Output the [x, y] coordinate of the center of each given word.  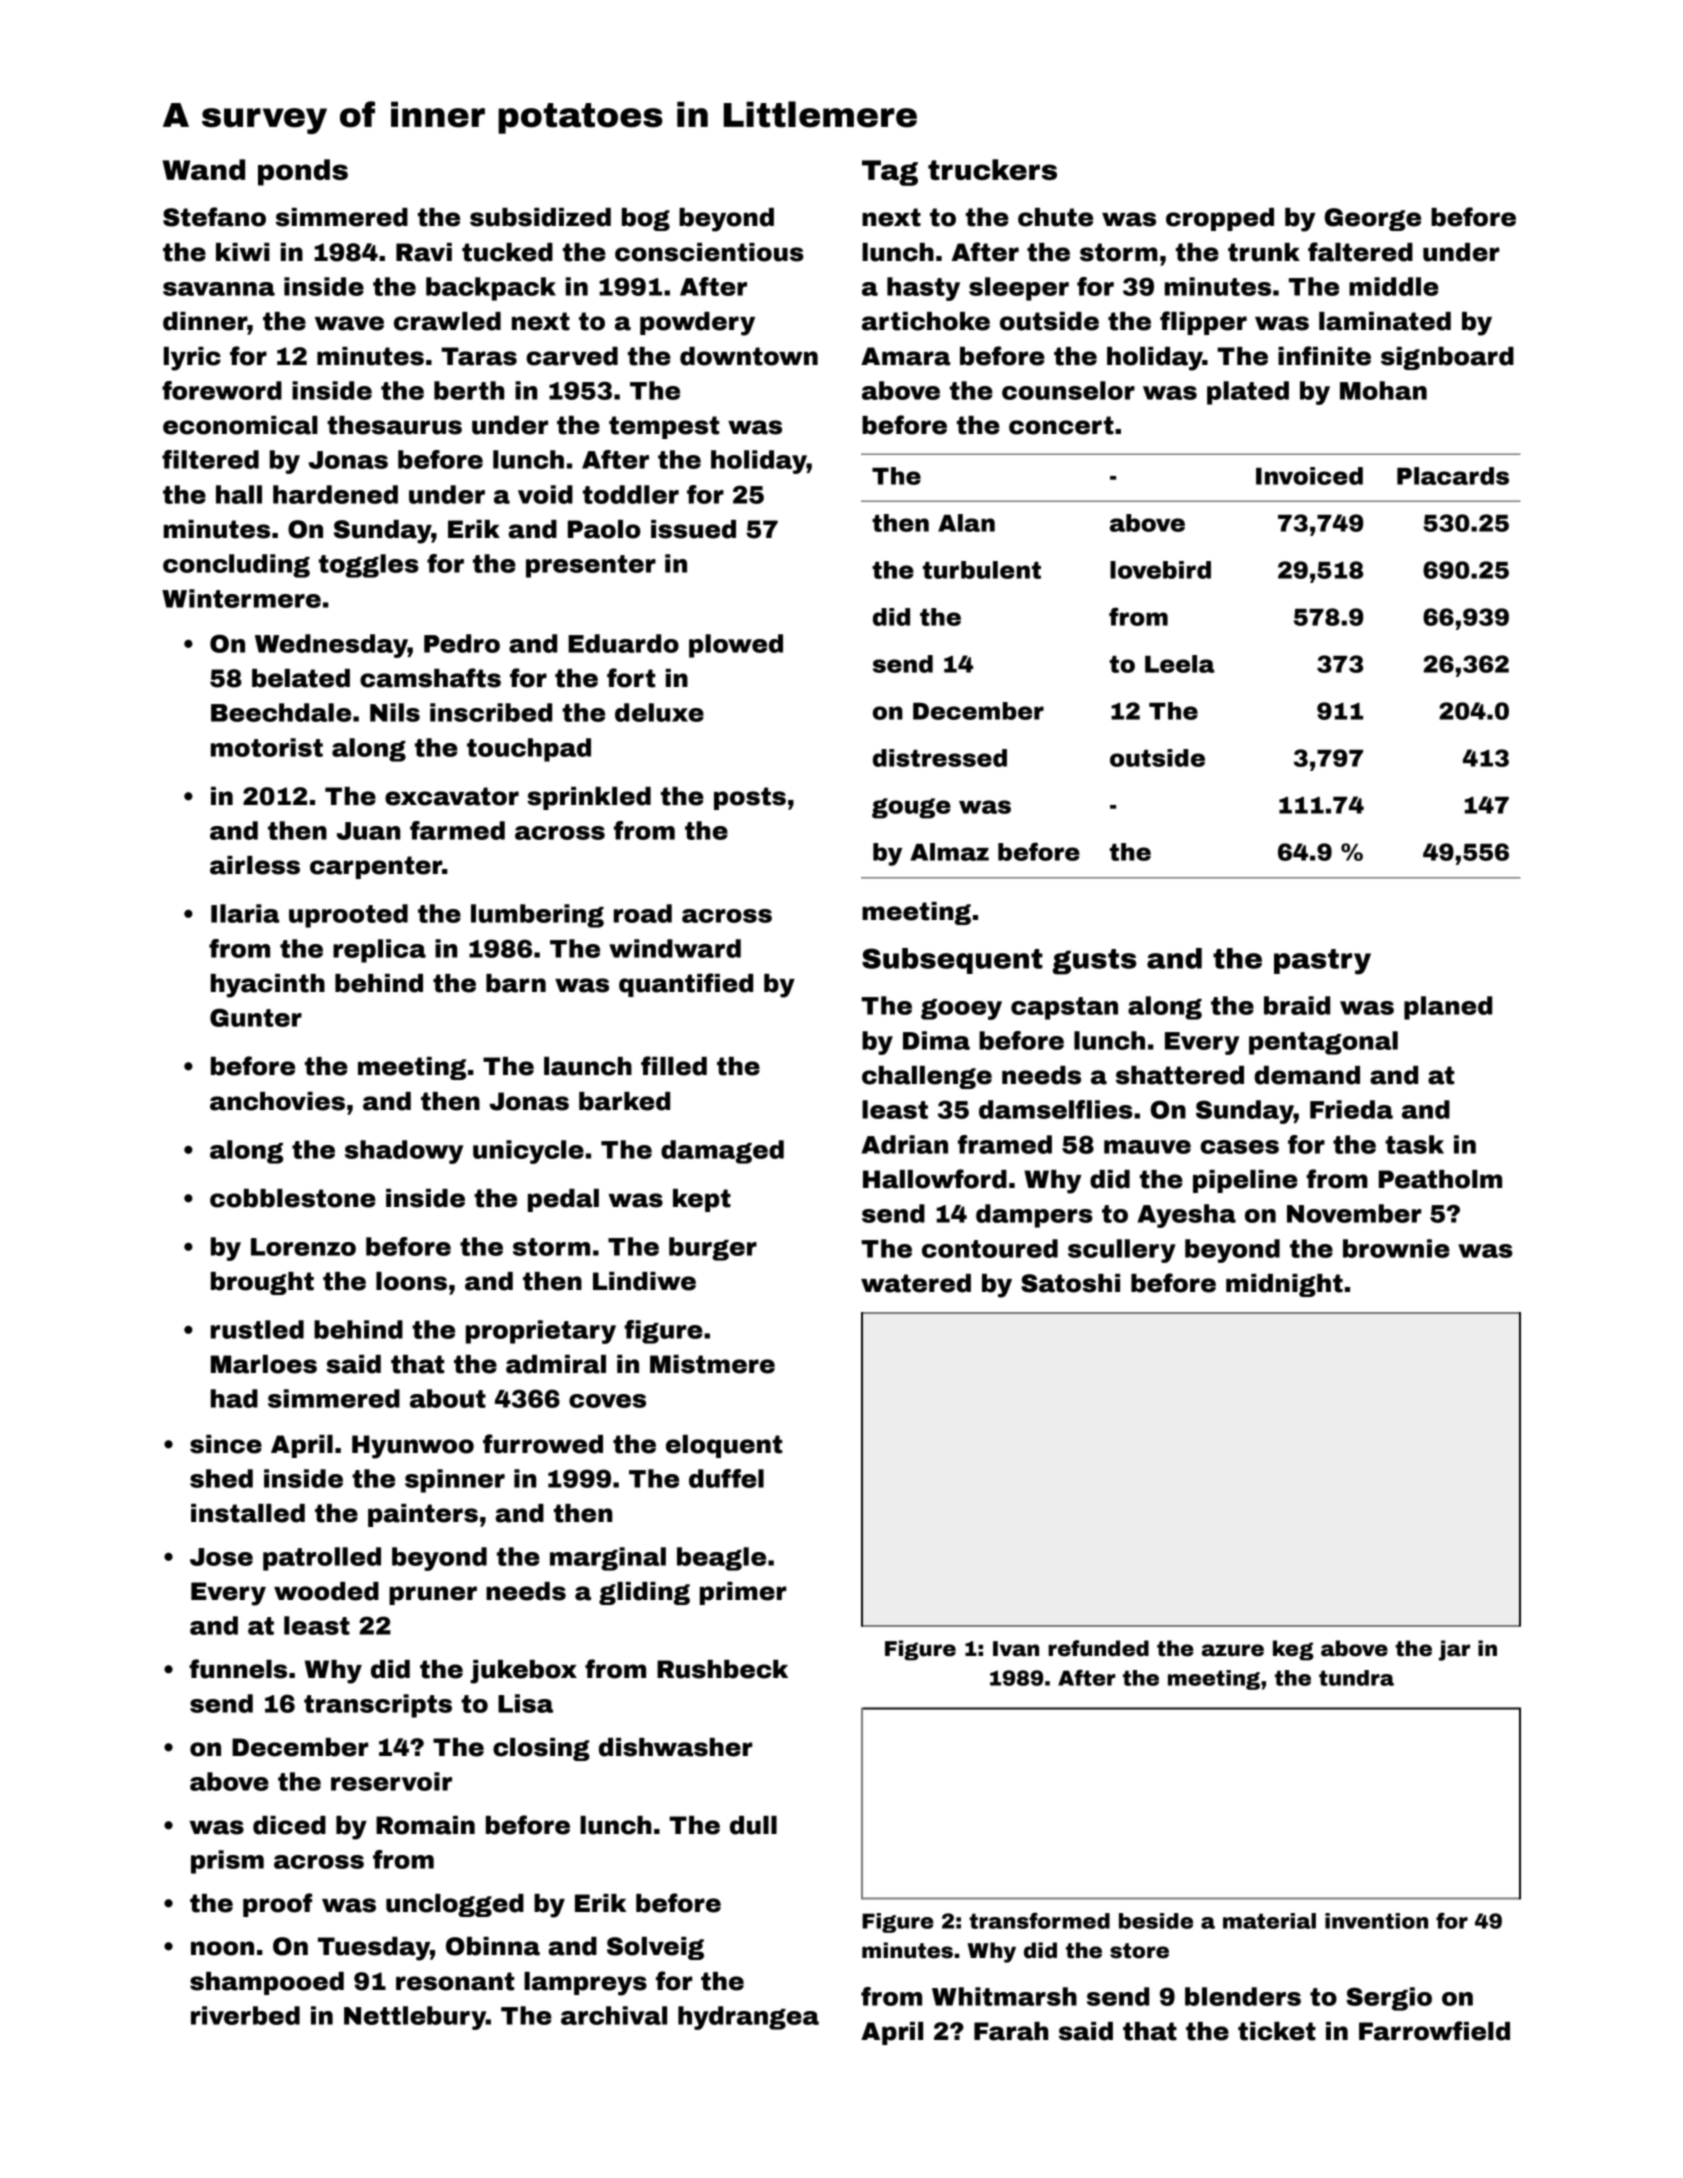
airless [255, 865]
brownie [1396, 1248]
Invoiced [1309, 476]
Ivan [1016, 1649]
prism [227, 1862]
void [545, 494]
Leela [1180, 664]
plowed [736, 646]
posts [750, 798]
